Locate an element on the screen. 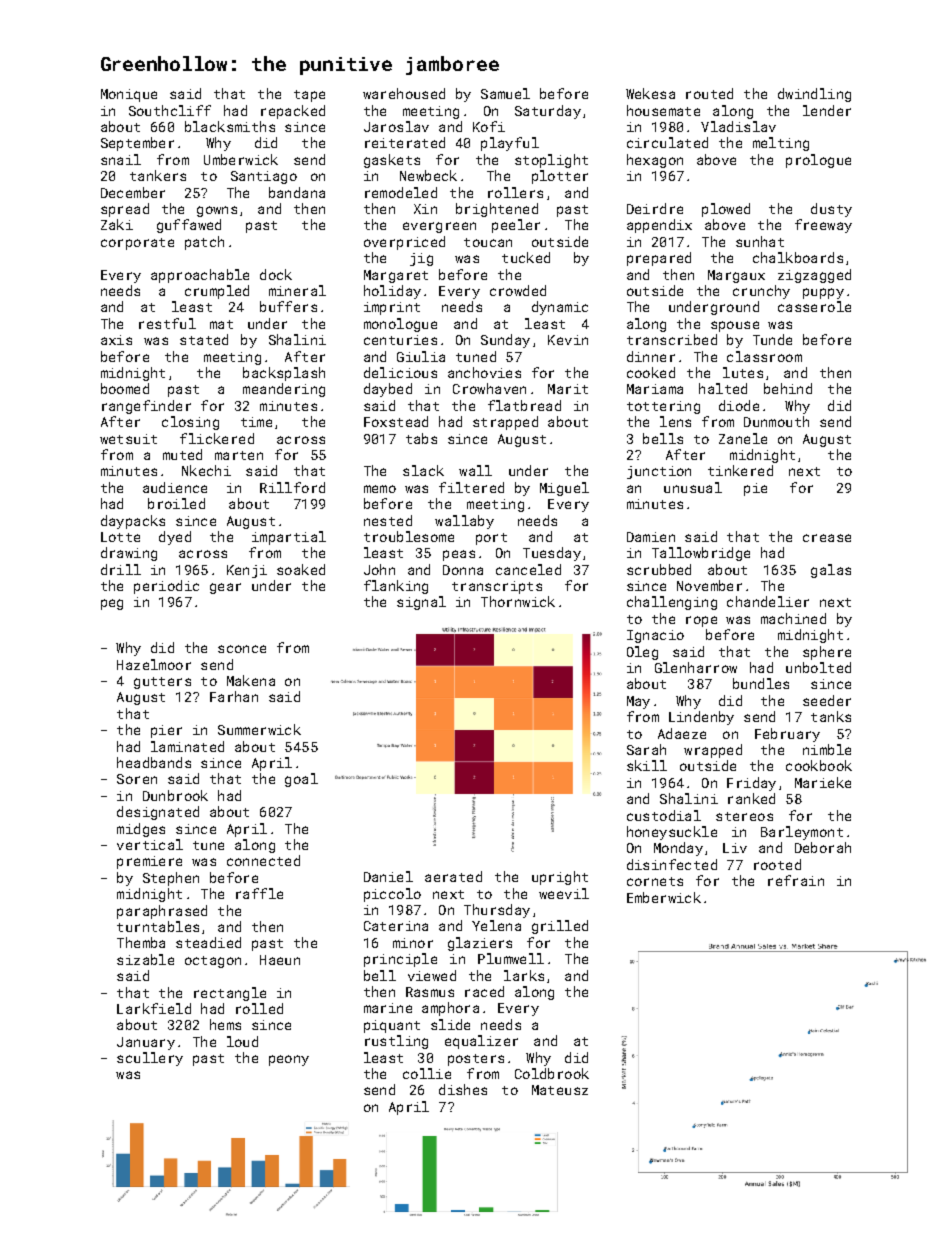 This screenshot has height=1233, width=952. Haeun is located at coordinates (280, 960).
